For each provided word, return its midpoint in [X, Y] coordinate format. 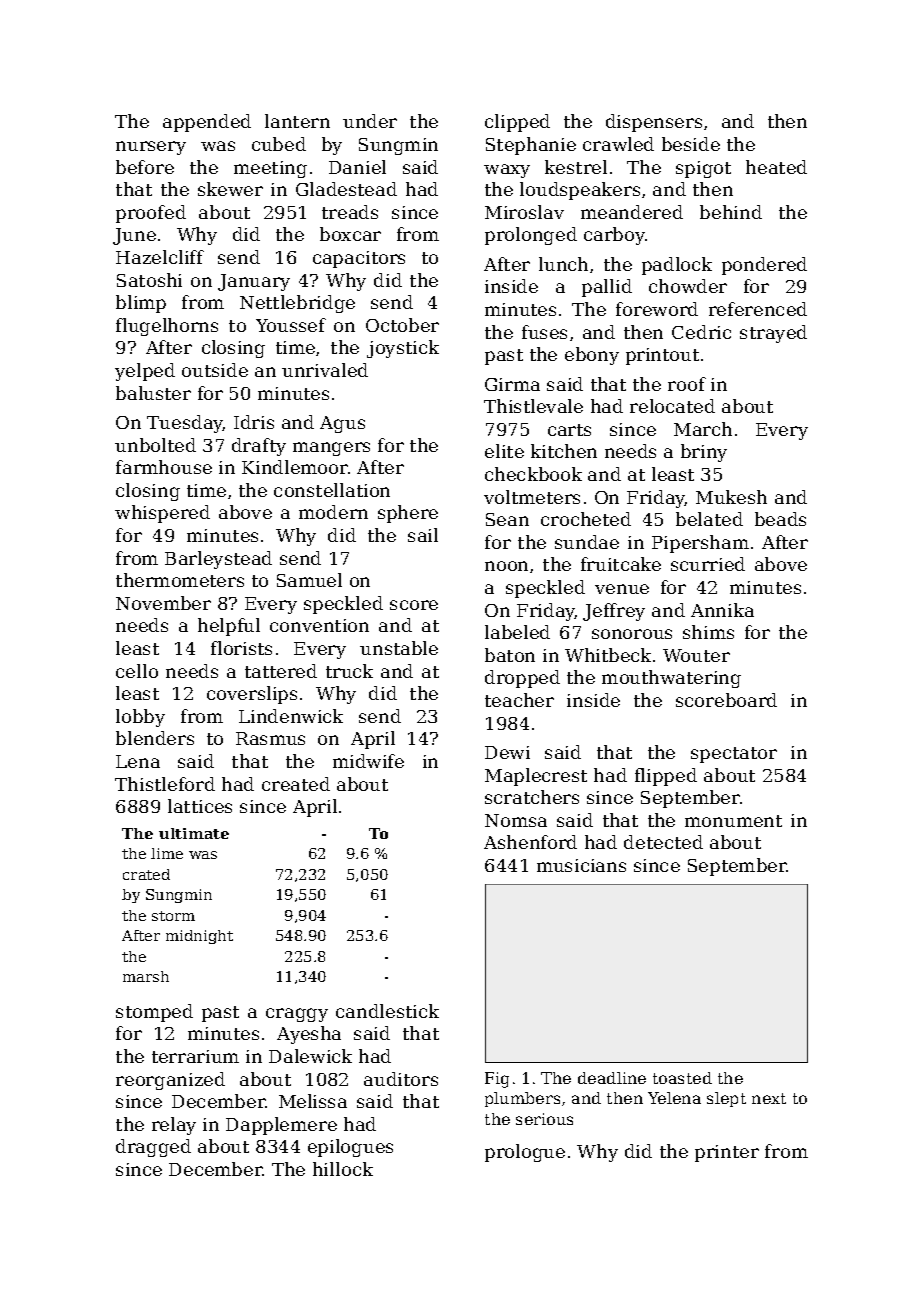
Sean [507, 519]
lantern [297, 121]
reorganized [170, 1081]
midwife [368, 761]
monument [733, 821]
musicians [581, 865]
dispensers [654, 123]
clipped [517, 123]
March [703, 429]
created [296, 784]
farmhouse [164, 467]
